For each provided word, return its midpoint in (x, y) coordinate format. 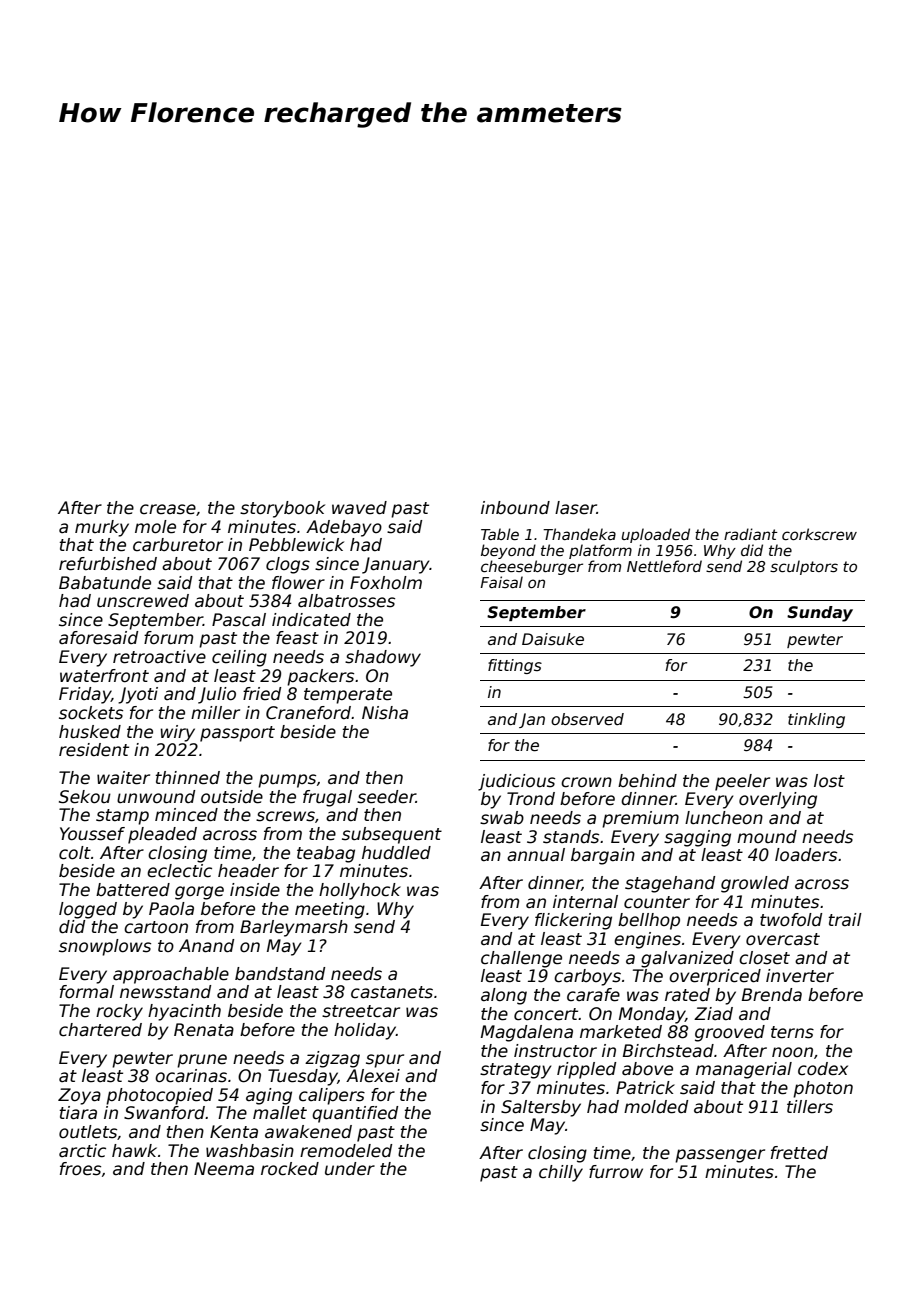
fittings (515, 666)
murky (102, 528)
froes (80, 1169)
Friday (85, 695)
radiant (751, 534)
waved (359, 508)
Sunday (820, 614)
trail (845, 920)
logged (88, 910)
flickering (573, 921)
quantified (355, 1114)
